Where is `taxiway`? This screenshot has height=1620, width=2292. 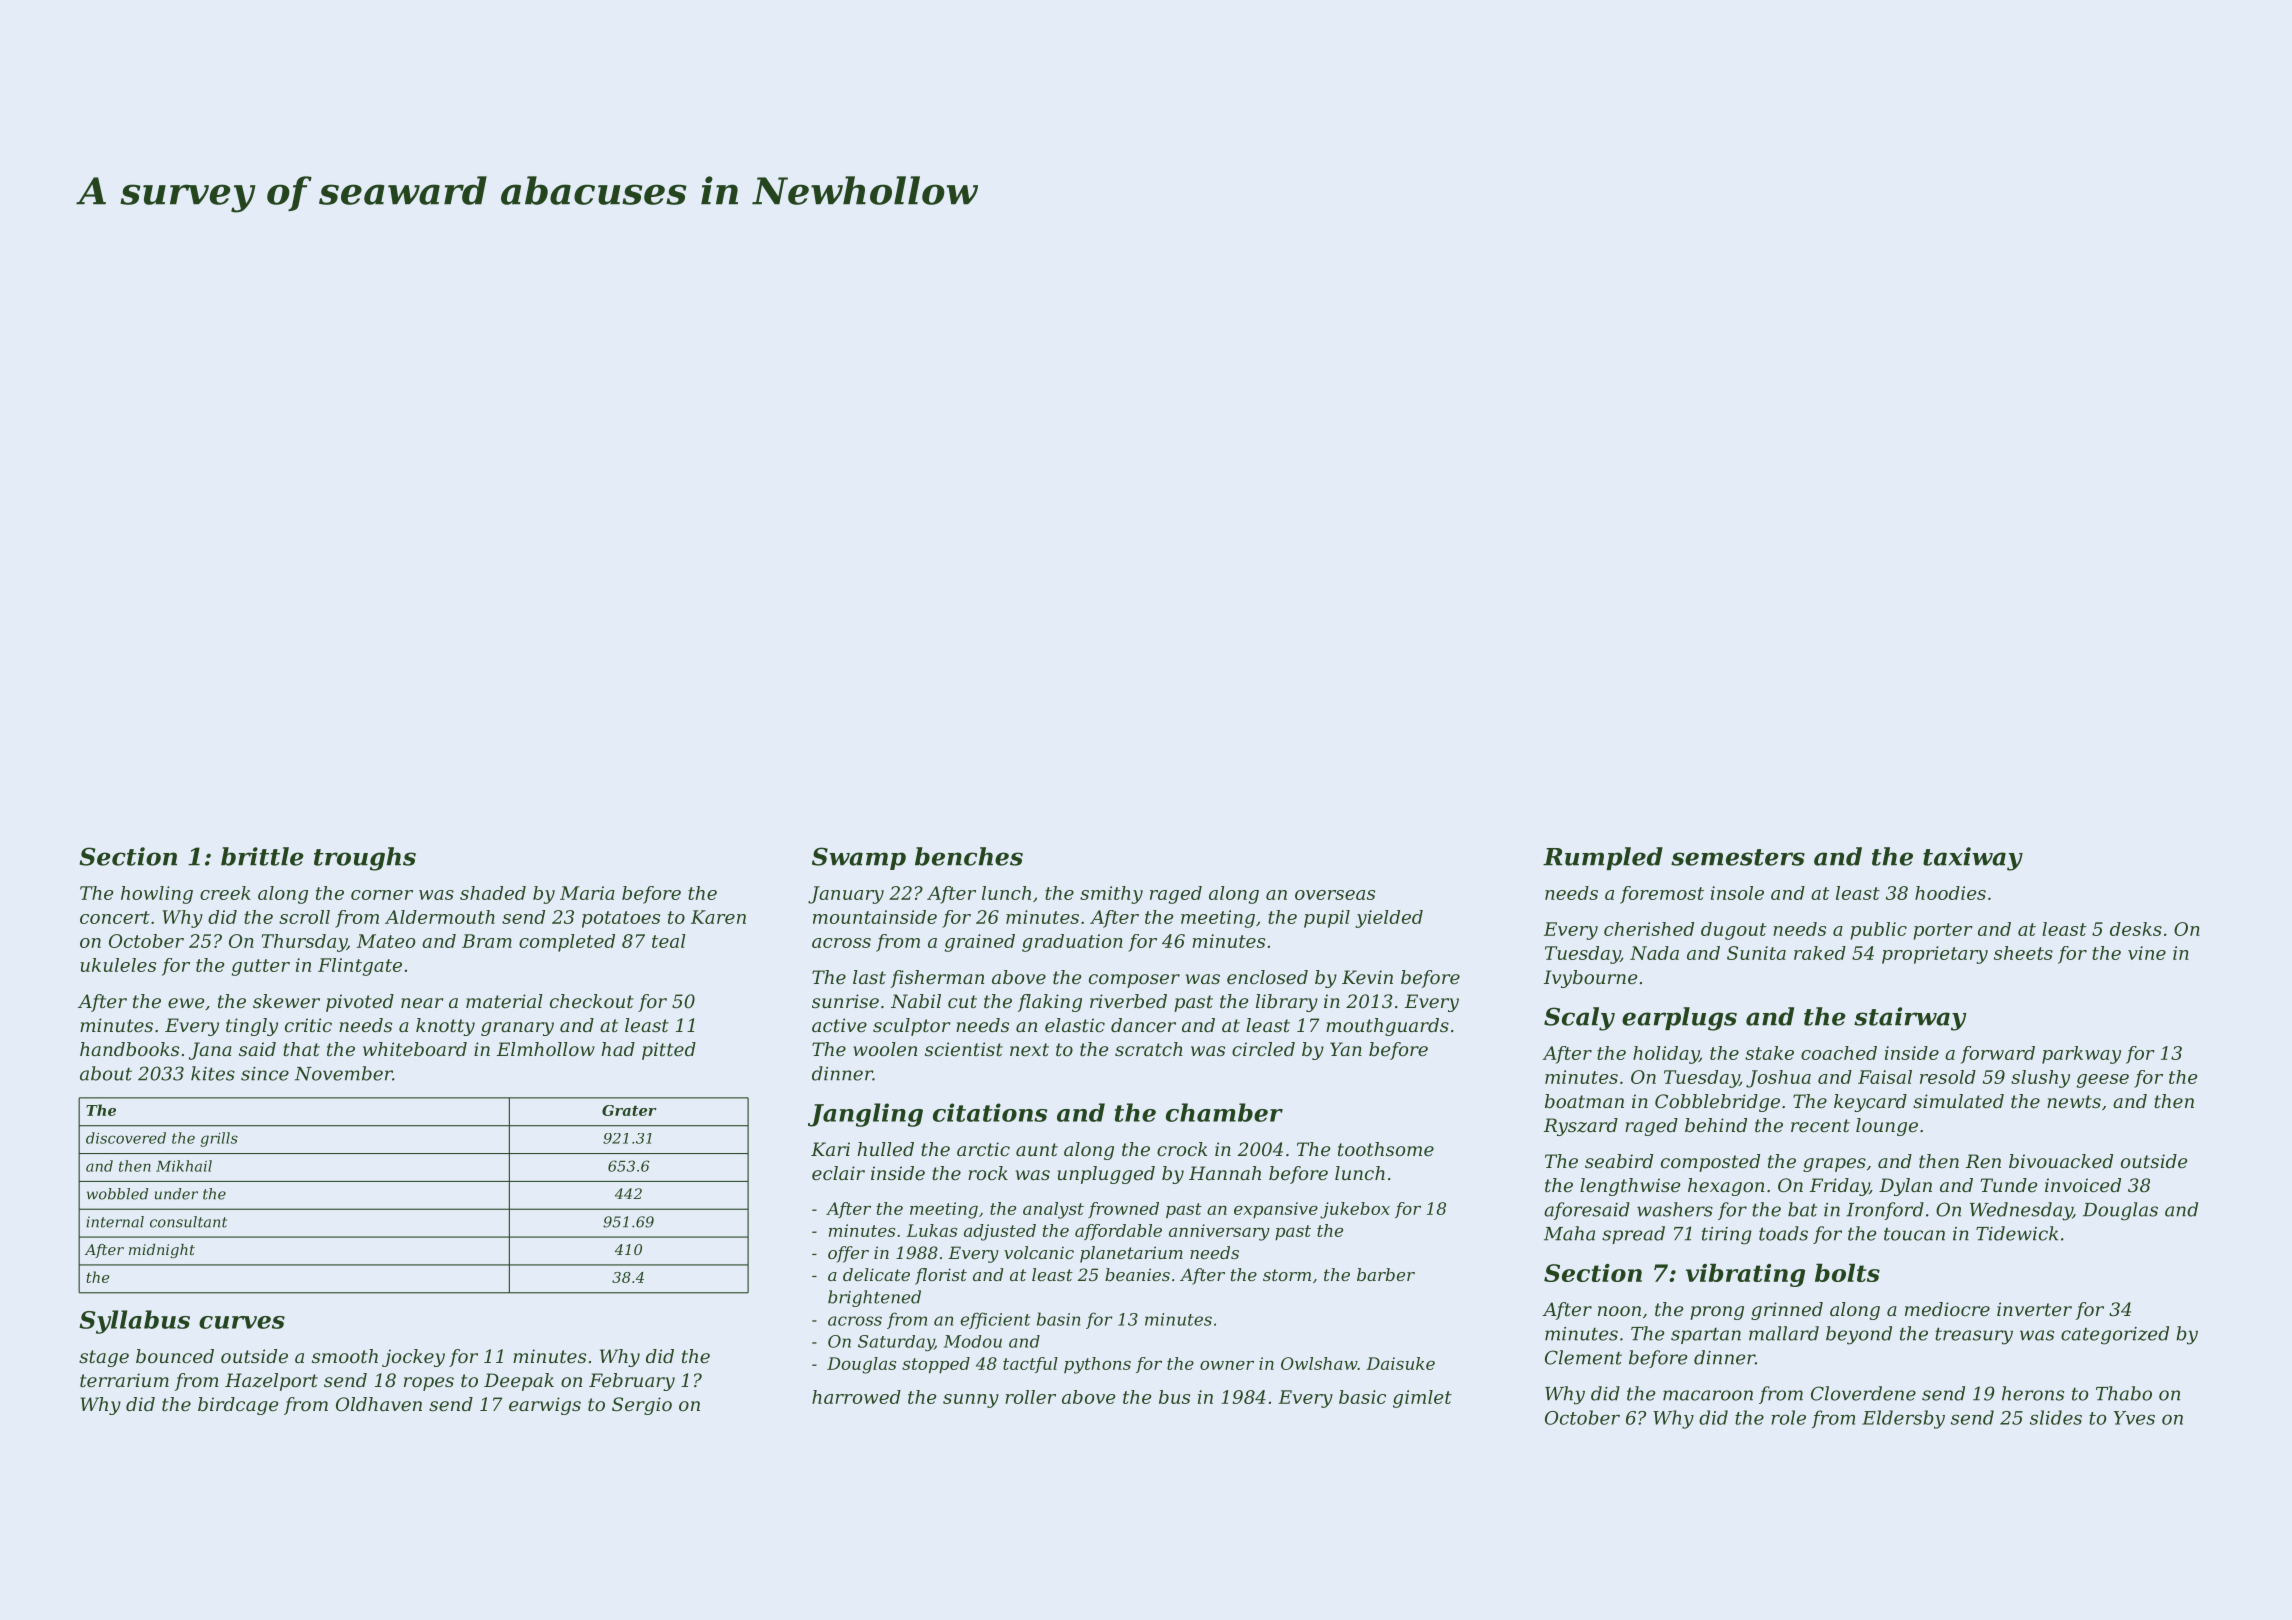
taxiway is located at coordinates (1973, 859).
